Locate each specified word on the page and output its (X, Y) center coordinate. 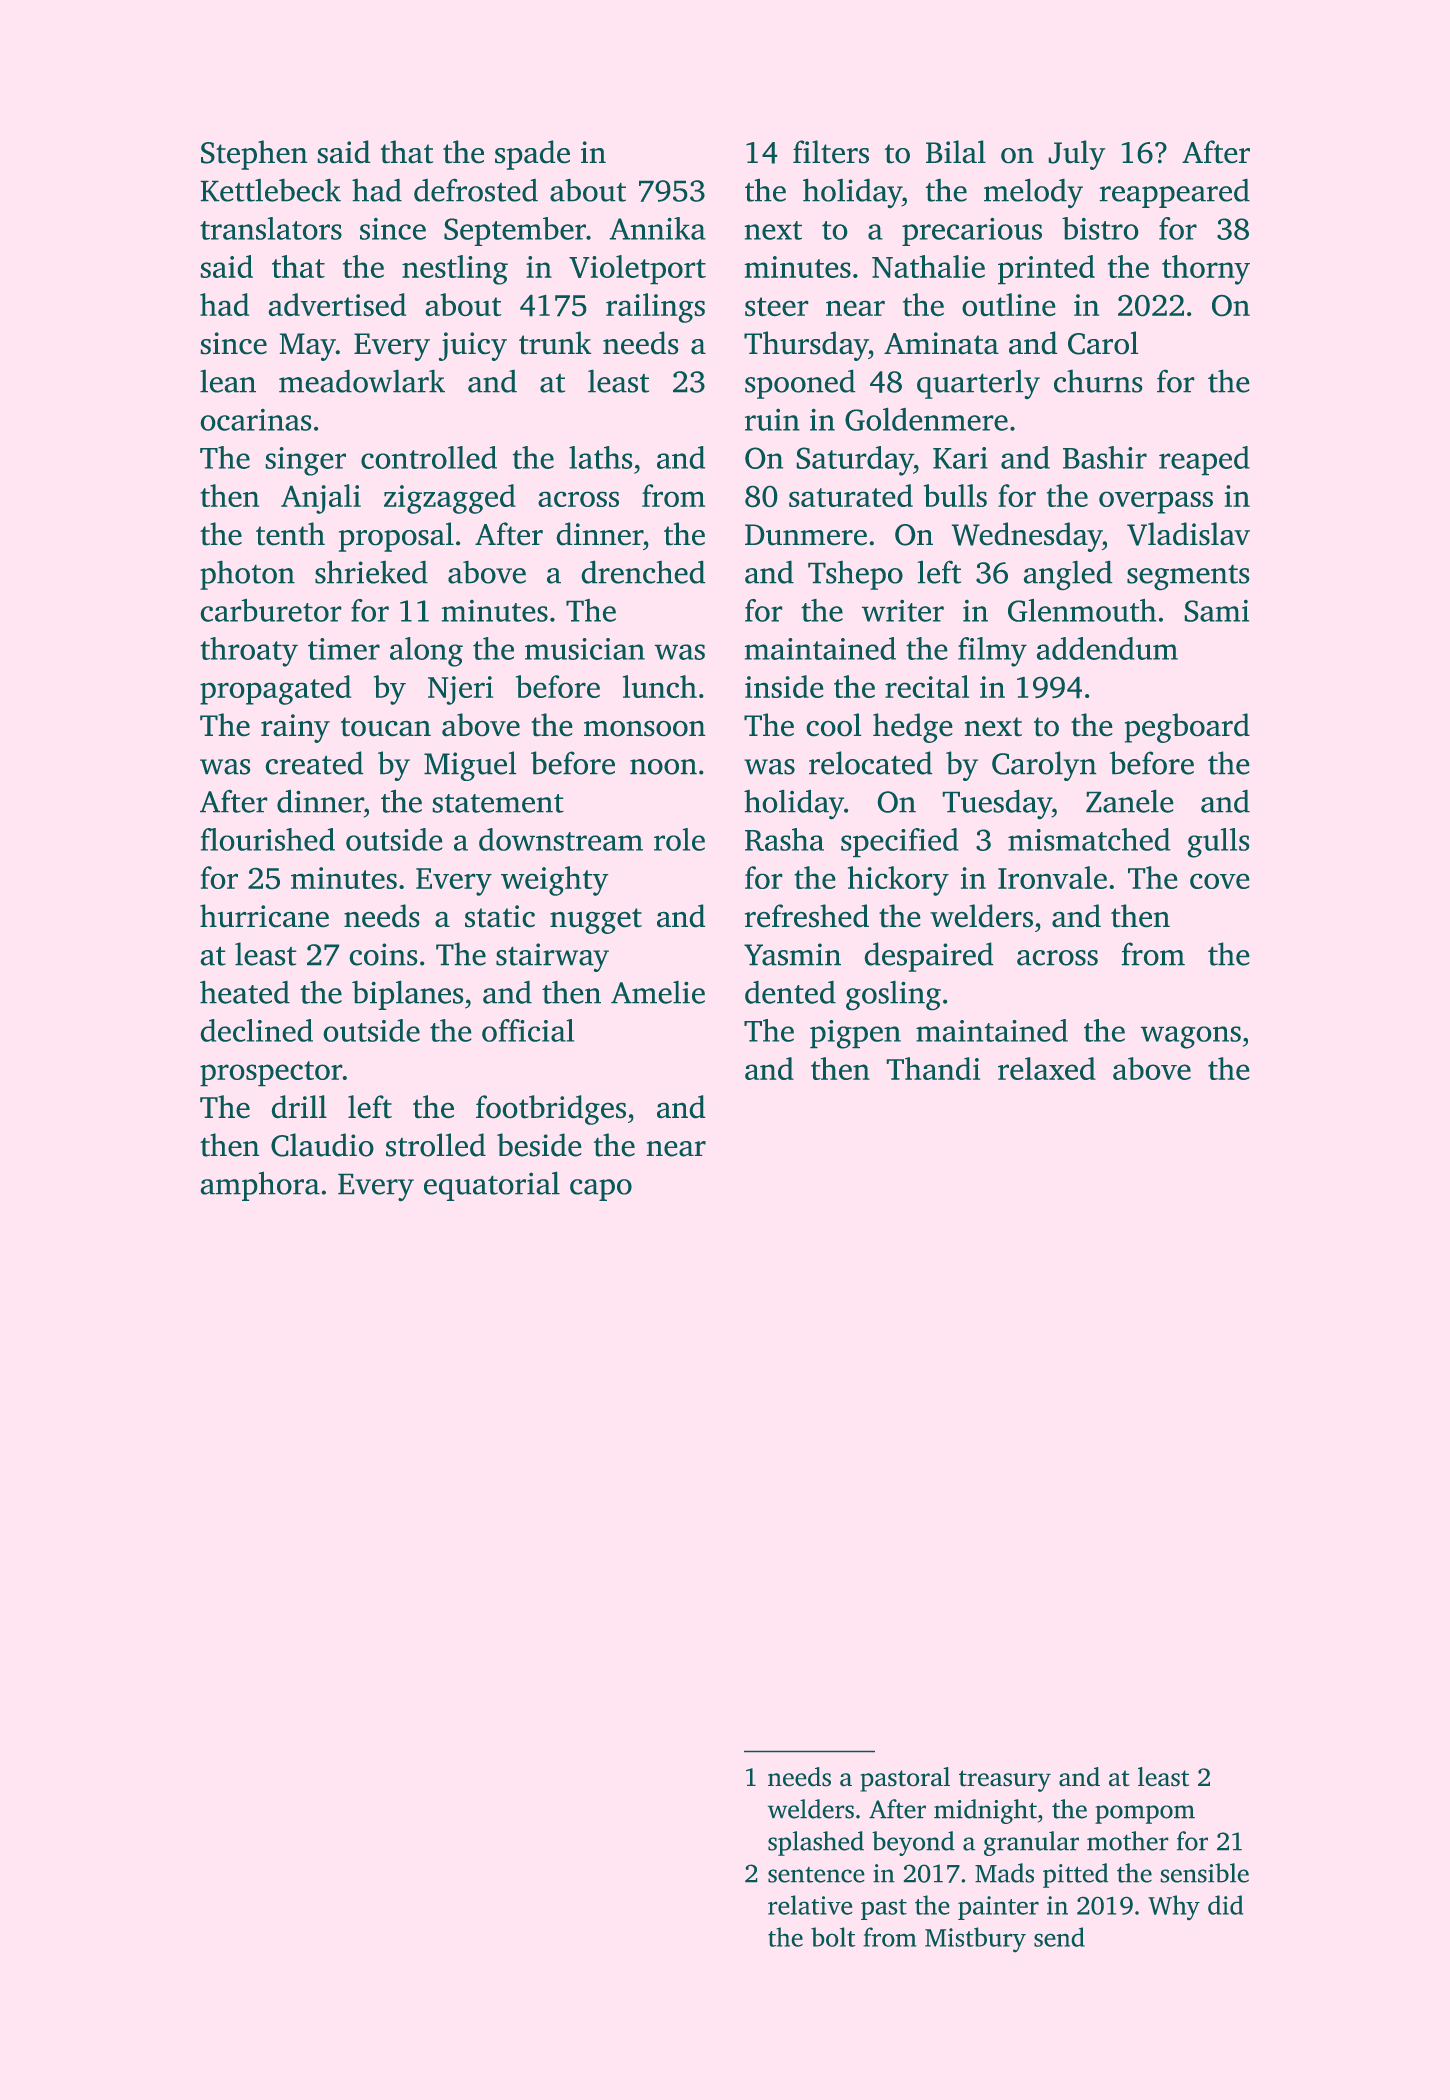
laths (600, 457)
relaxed (1047, 1068)
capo (601, 1190)
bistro (1100, 228)
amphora (260, 1186)
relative (810, 1905)
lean (228, 381)
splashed (816, 1843)
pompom (1145, 1814)
